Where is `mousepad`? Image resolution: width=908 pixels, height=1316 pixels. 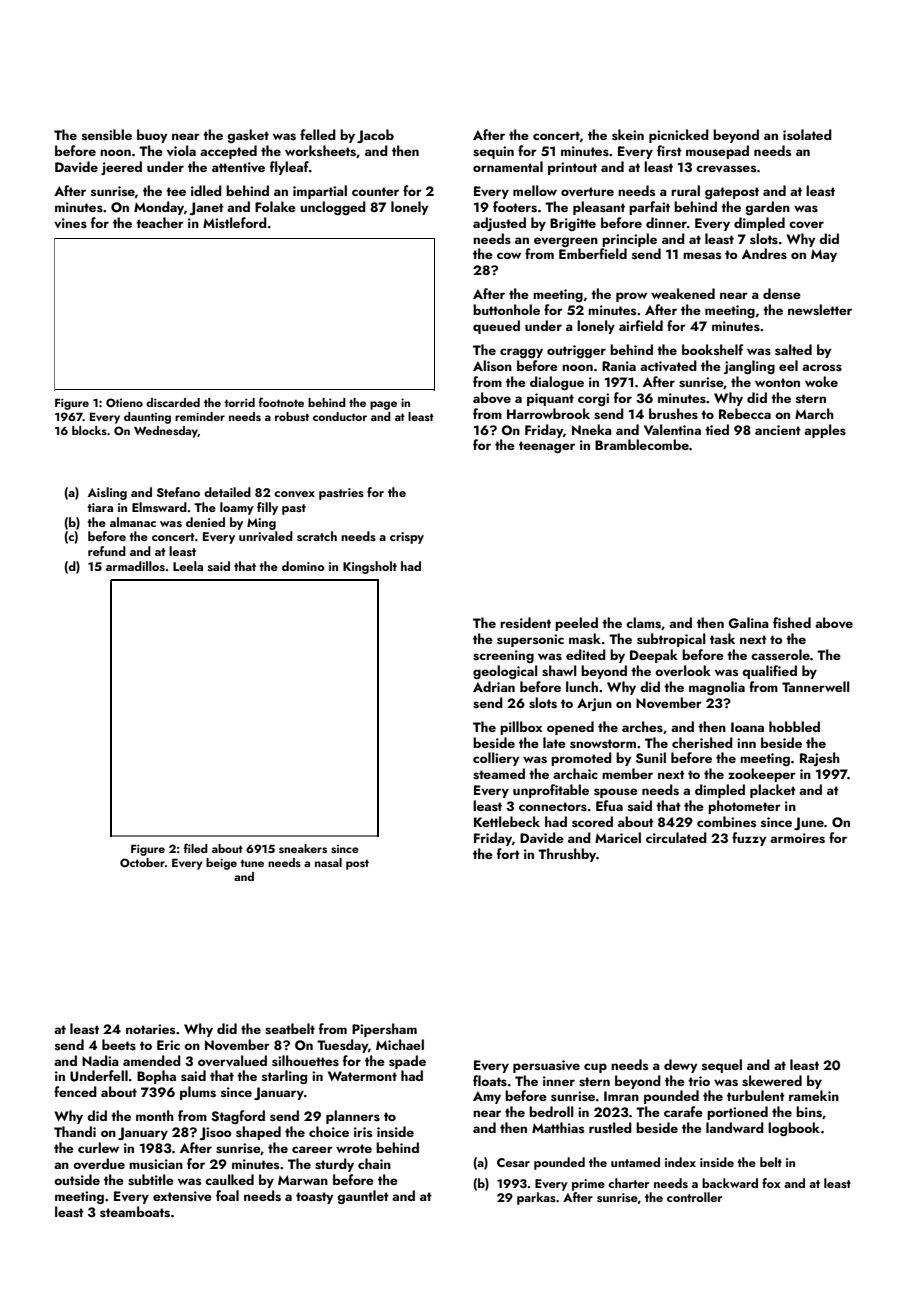
mousepad is located at coordinates (717, 152).
